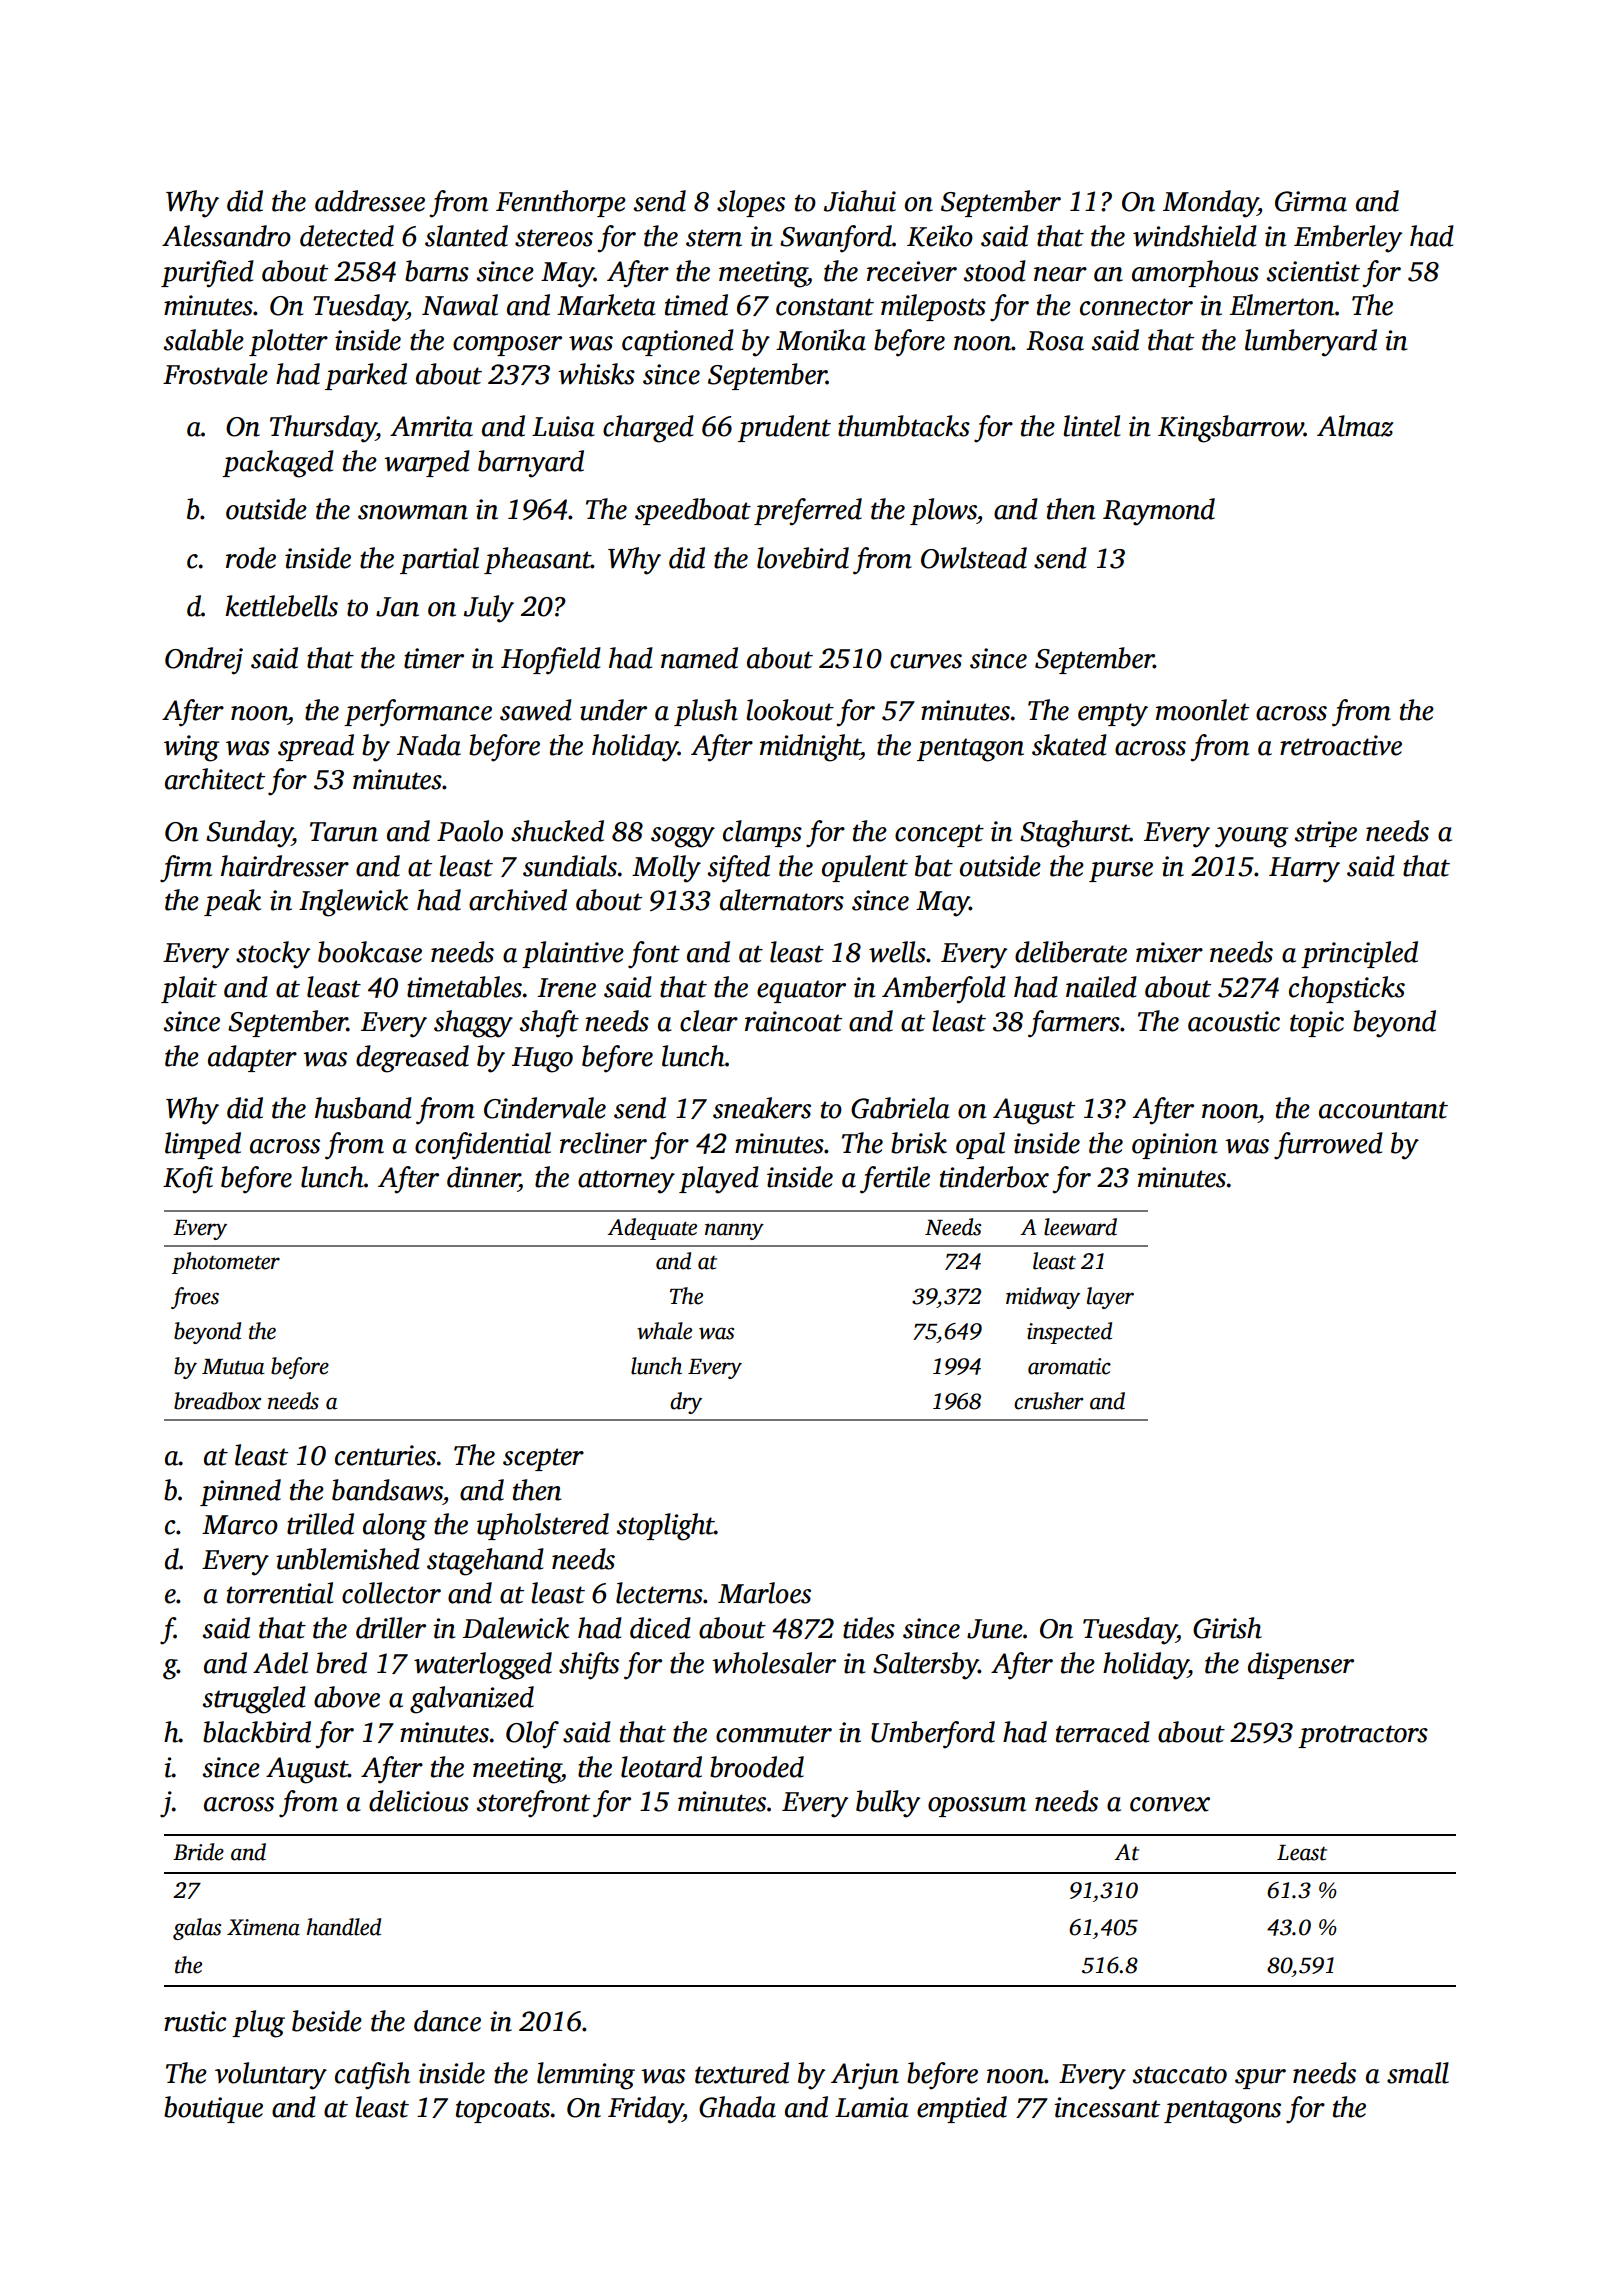 This screenshot has height=2292, width=1620. Describe the element at coordinates (195, 1298) in the screenshot. I see `froes` at that location.
